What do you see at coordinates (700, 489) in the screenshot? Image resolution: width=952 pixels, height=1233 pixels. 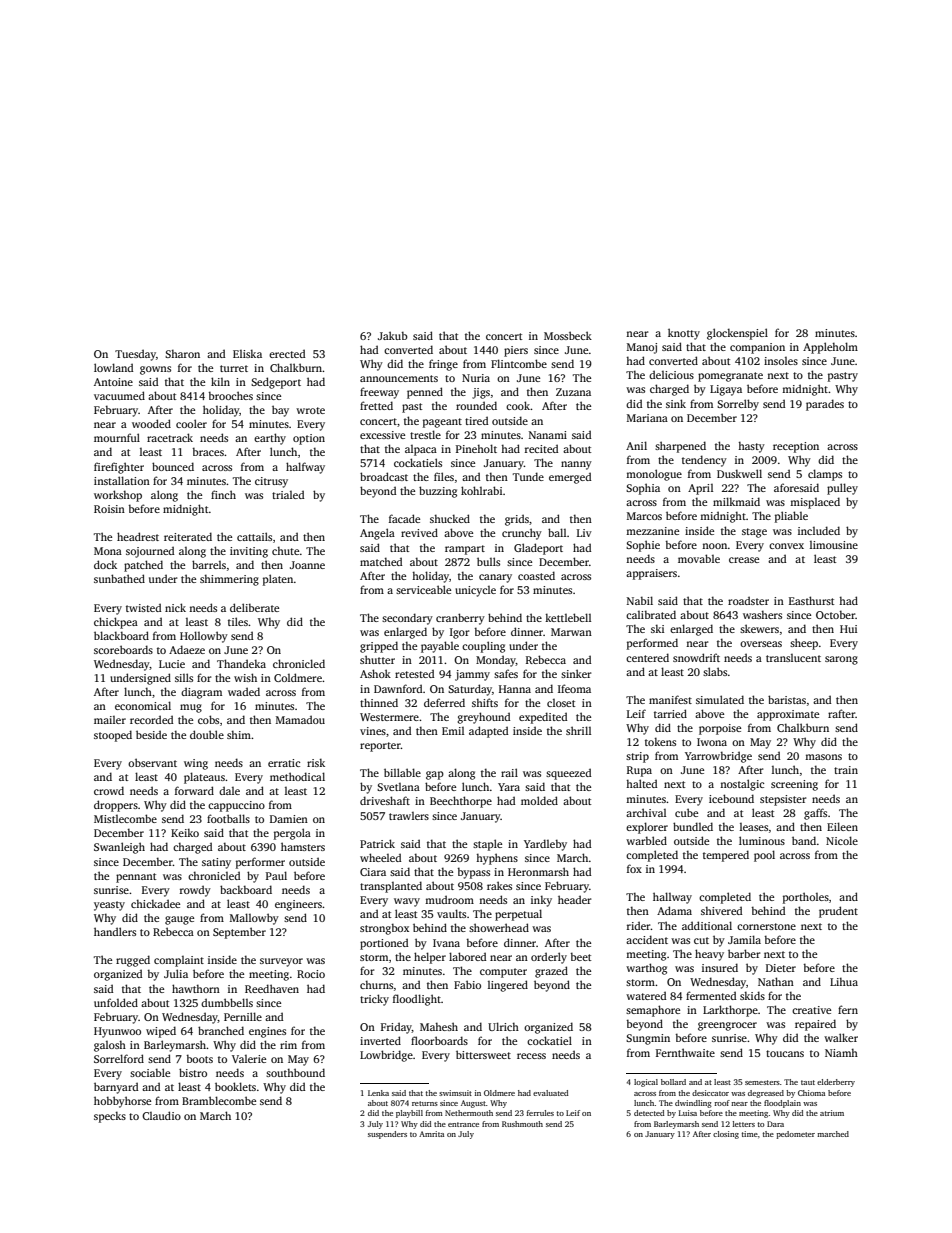 I see `April` at bounding box center [700, 489].
